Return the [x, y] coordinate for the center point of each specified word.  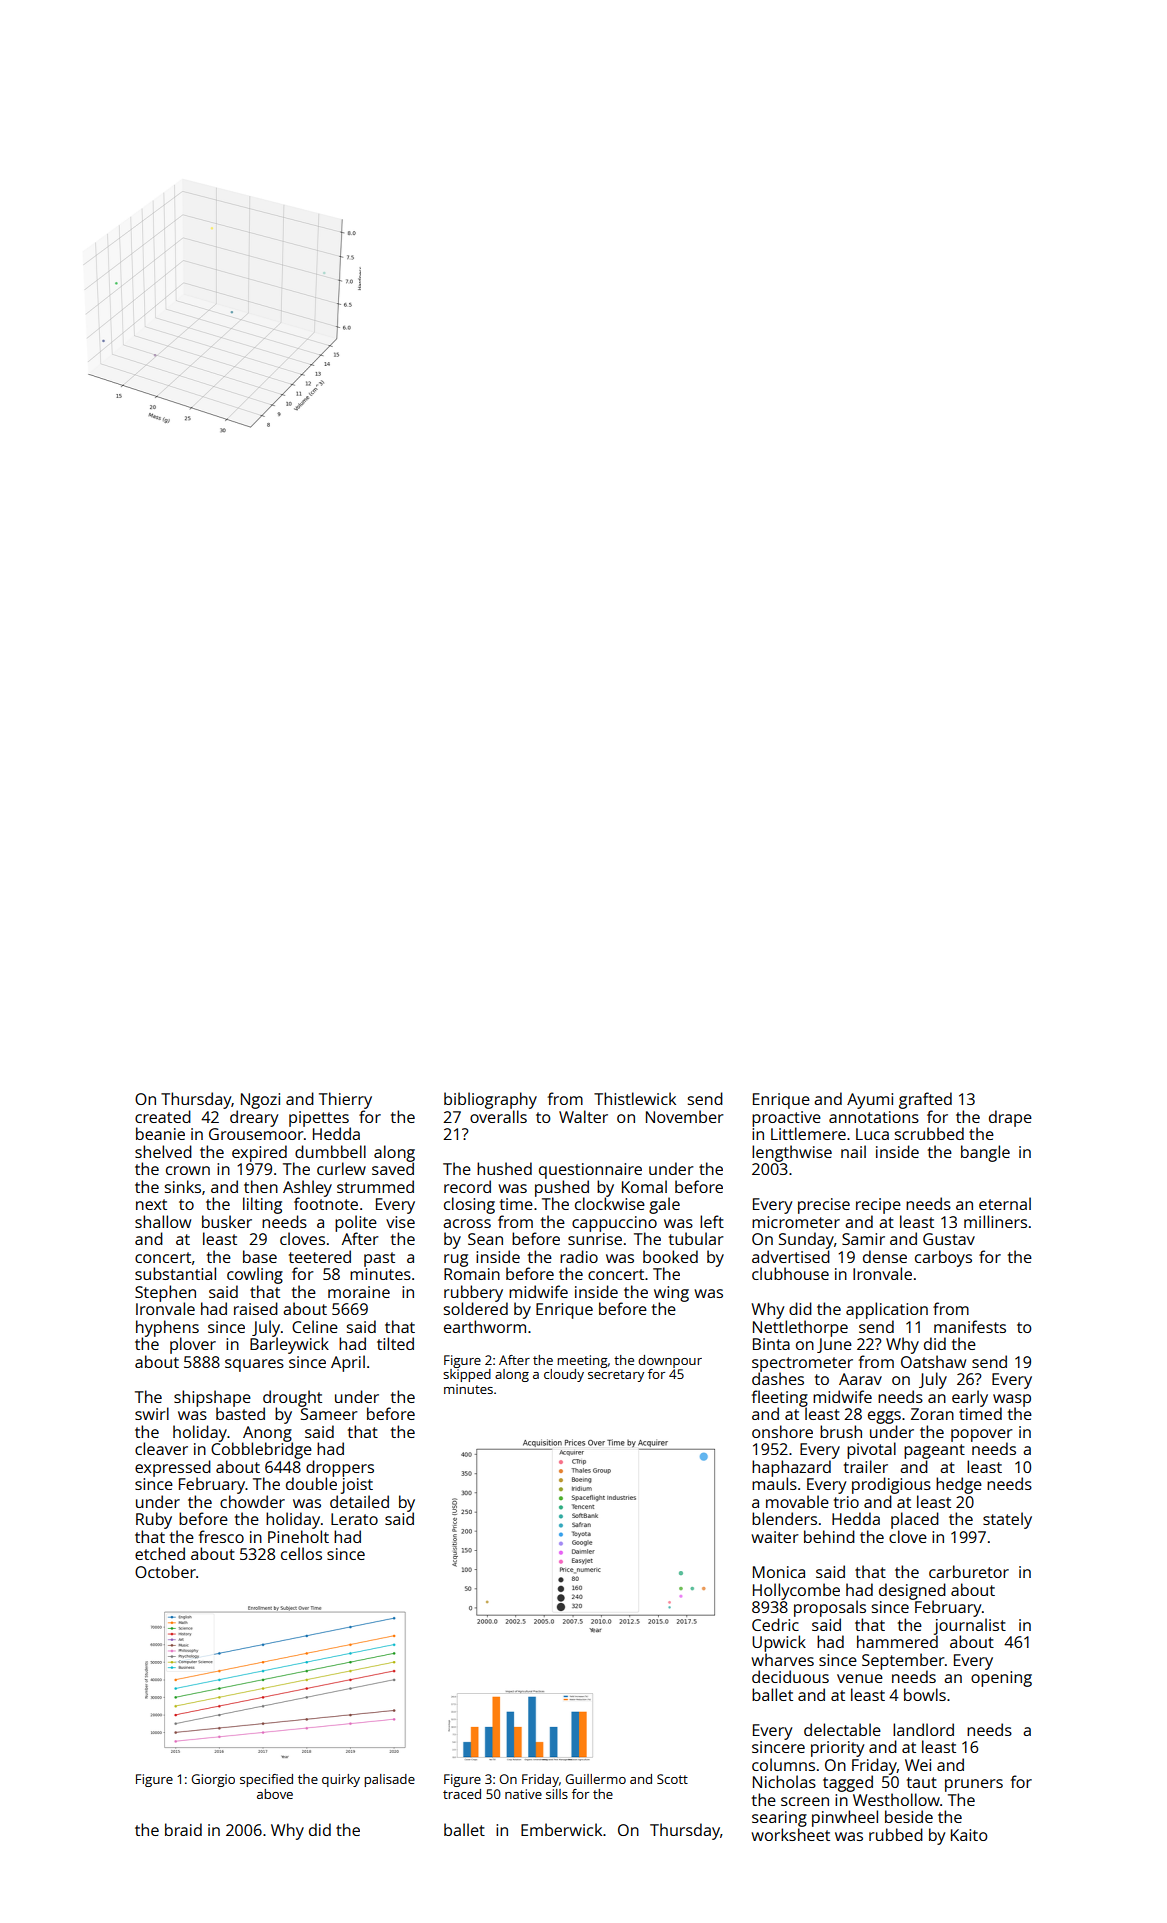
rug [456, 1260]
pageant [934, 1451]
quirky [341, 1780]
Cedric [775, 1624]
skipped [467, 1375]
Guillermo [595, 1779]
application [887, 1310]
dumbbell [330, 1151]
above [275, 1794]
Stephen [165, 1293]
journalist [970, 1626]
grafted [925, 1100]
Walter [583, 1116]
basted [240, 1413]
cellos [301, 1553]
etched [160, 1553]
